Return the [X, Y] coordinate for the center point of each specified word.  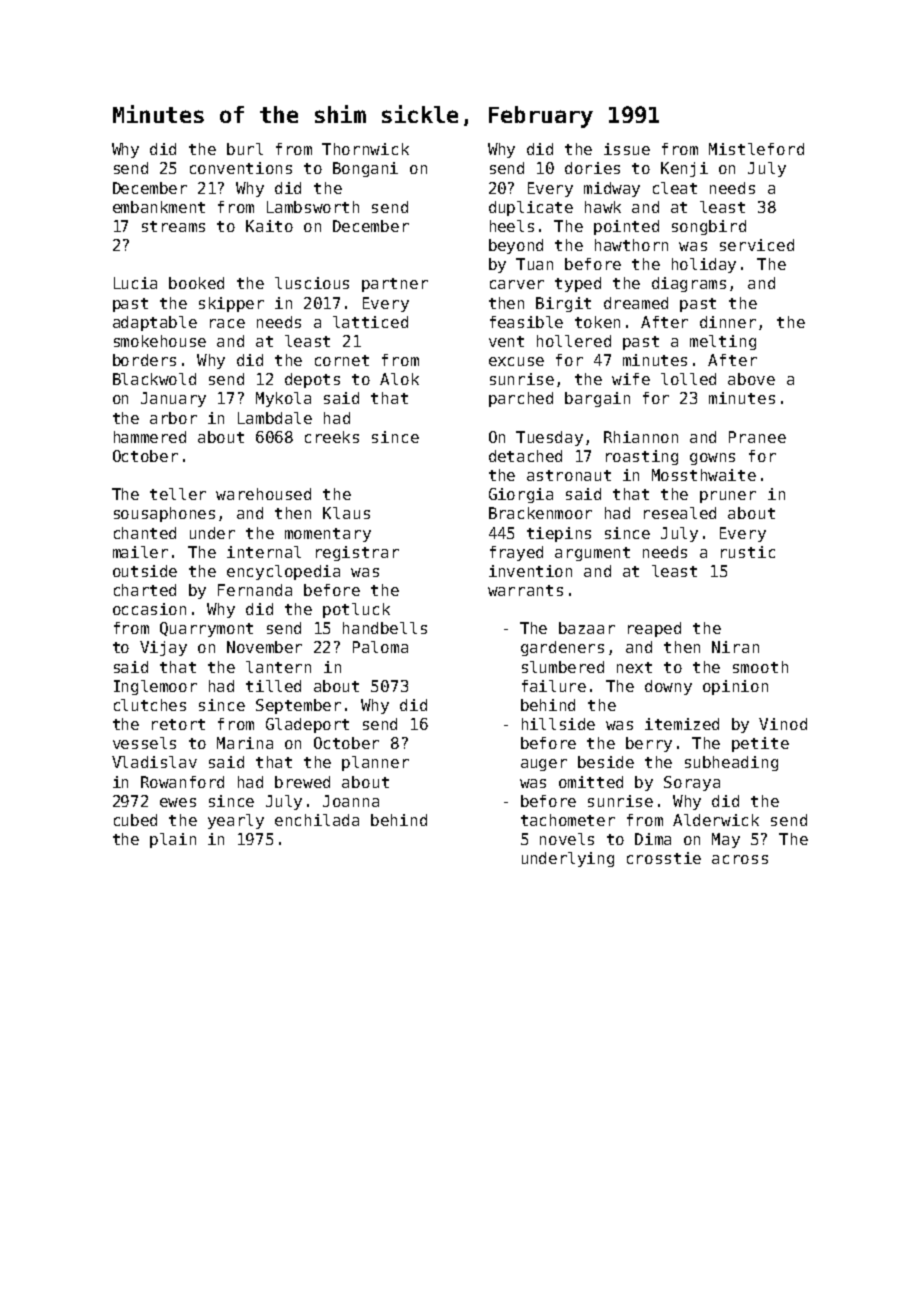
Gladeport [307, 725]
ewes [178, 802]
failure [554, 686]
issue [627, 149]
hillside [558, 724]
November [264, 647]
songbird [709, 227]
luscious [312, 283]
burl [245, 149]
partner [395, 285]
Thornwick [365, 149]
